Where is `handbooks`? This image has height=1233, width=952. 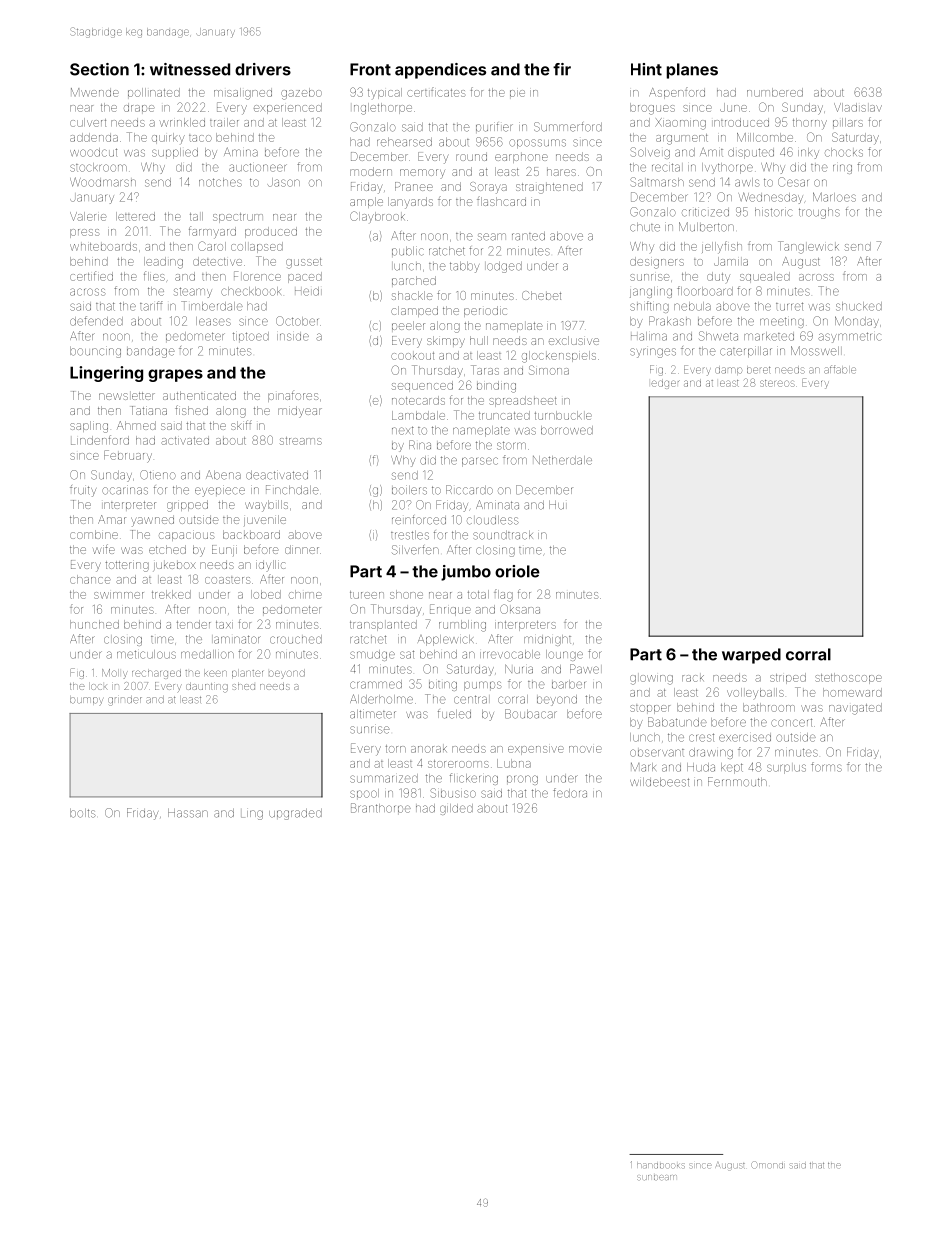 handbooks is located at coordinates (661, 1165).
